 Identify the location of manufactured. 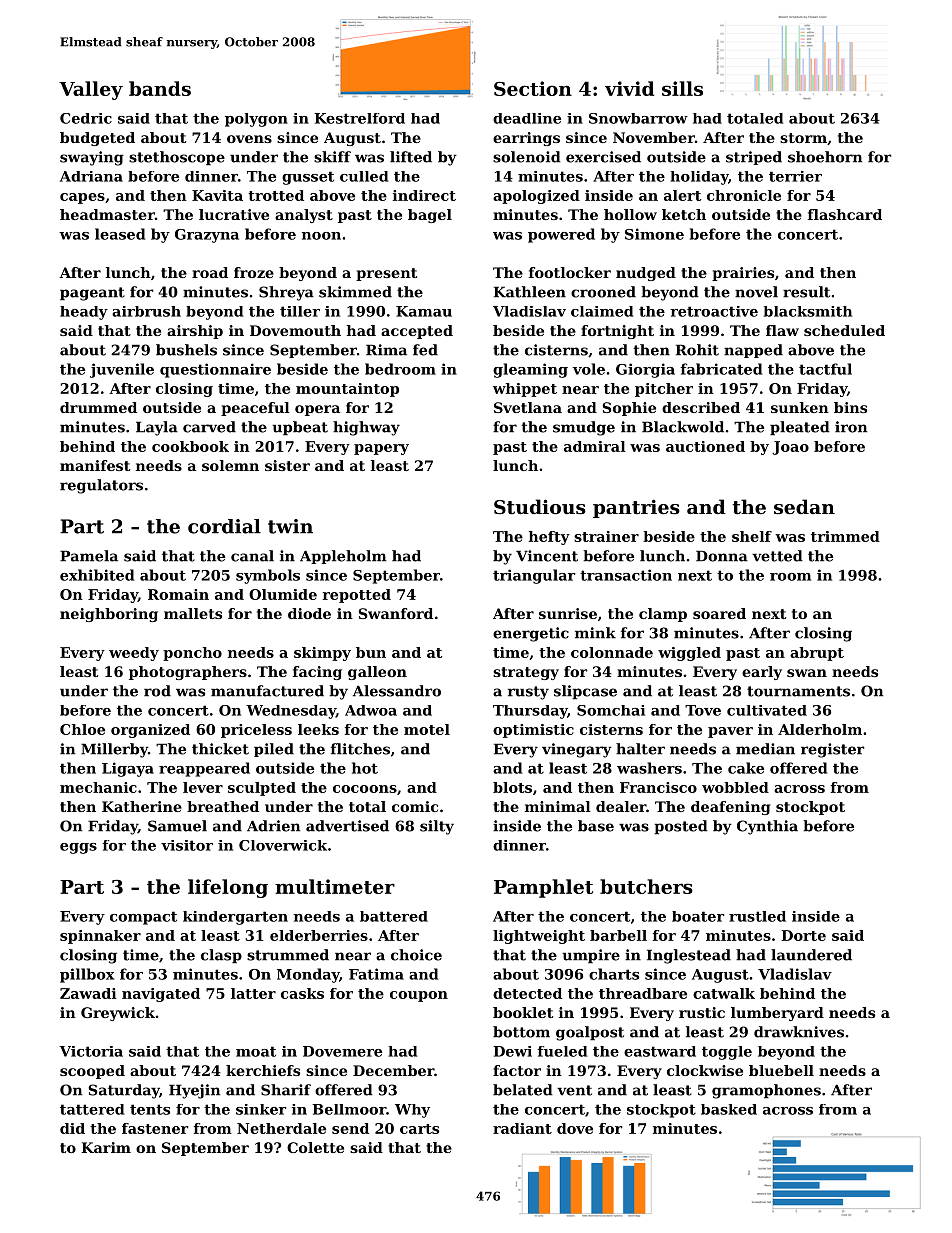
(267, 691).
